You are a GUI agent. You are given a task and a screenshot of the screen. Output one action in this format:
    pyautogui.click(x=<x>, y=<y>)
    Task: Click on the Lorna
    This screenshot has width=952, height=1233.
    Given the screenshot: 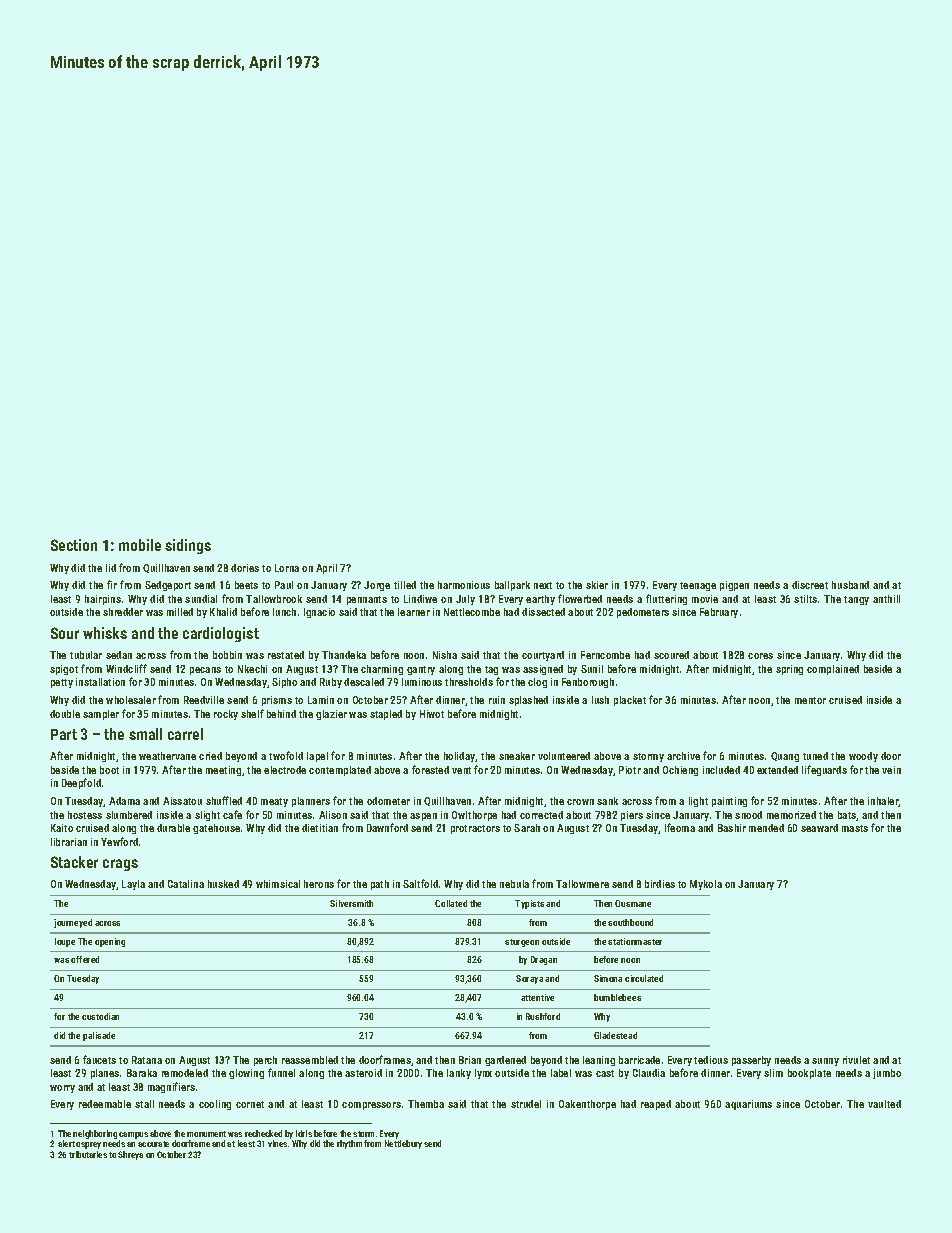 What is the action you would take?
    pyautogui.click(x=287, y=568)
